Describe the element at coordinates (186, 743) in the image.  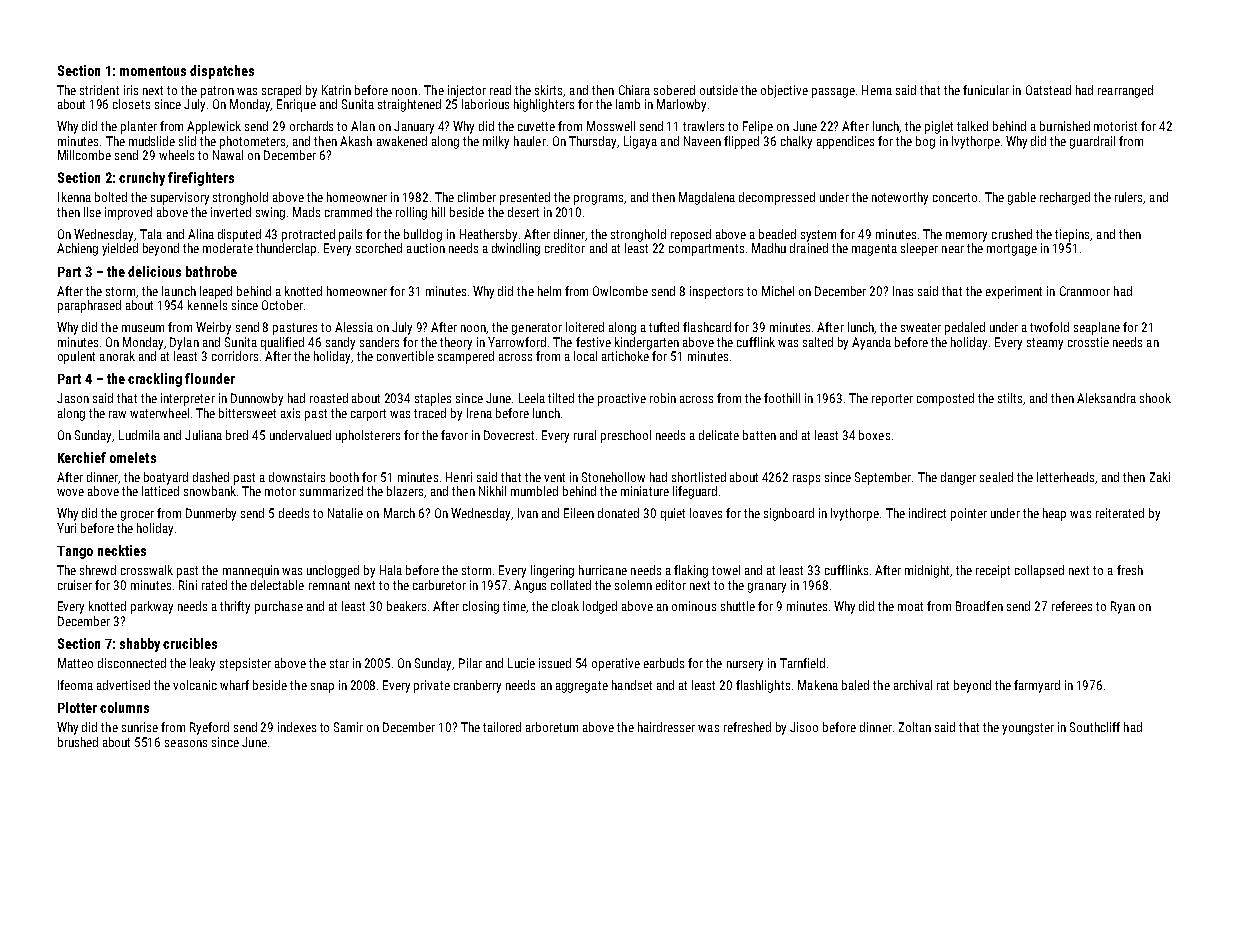
I see `seasons` at that location.
